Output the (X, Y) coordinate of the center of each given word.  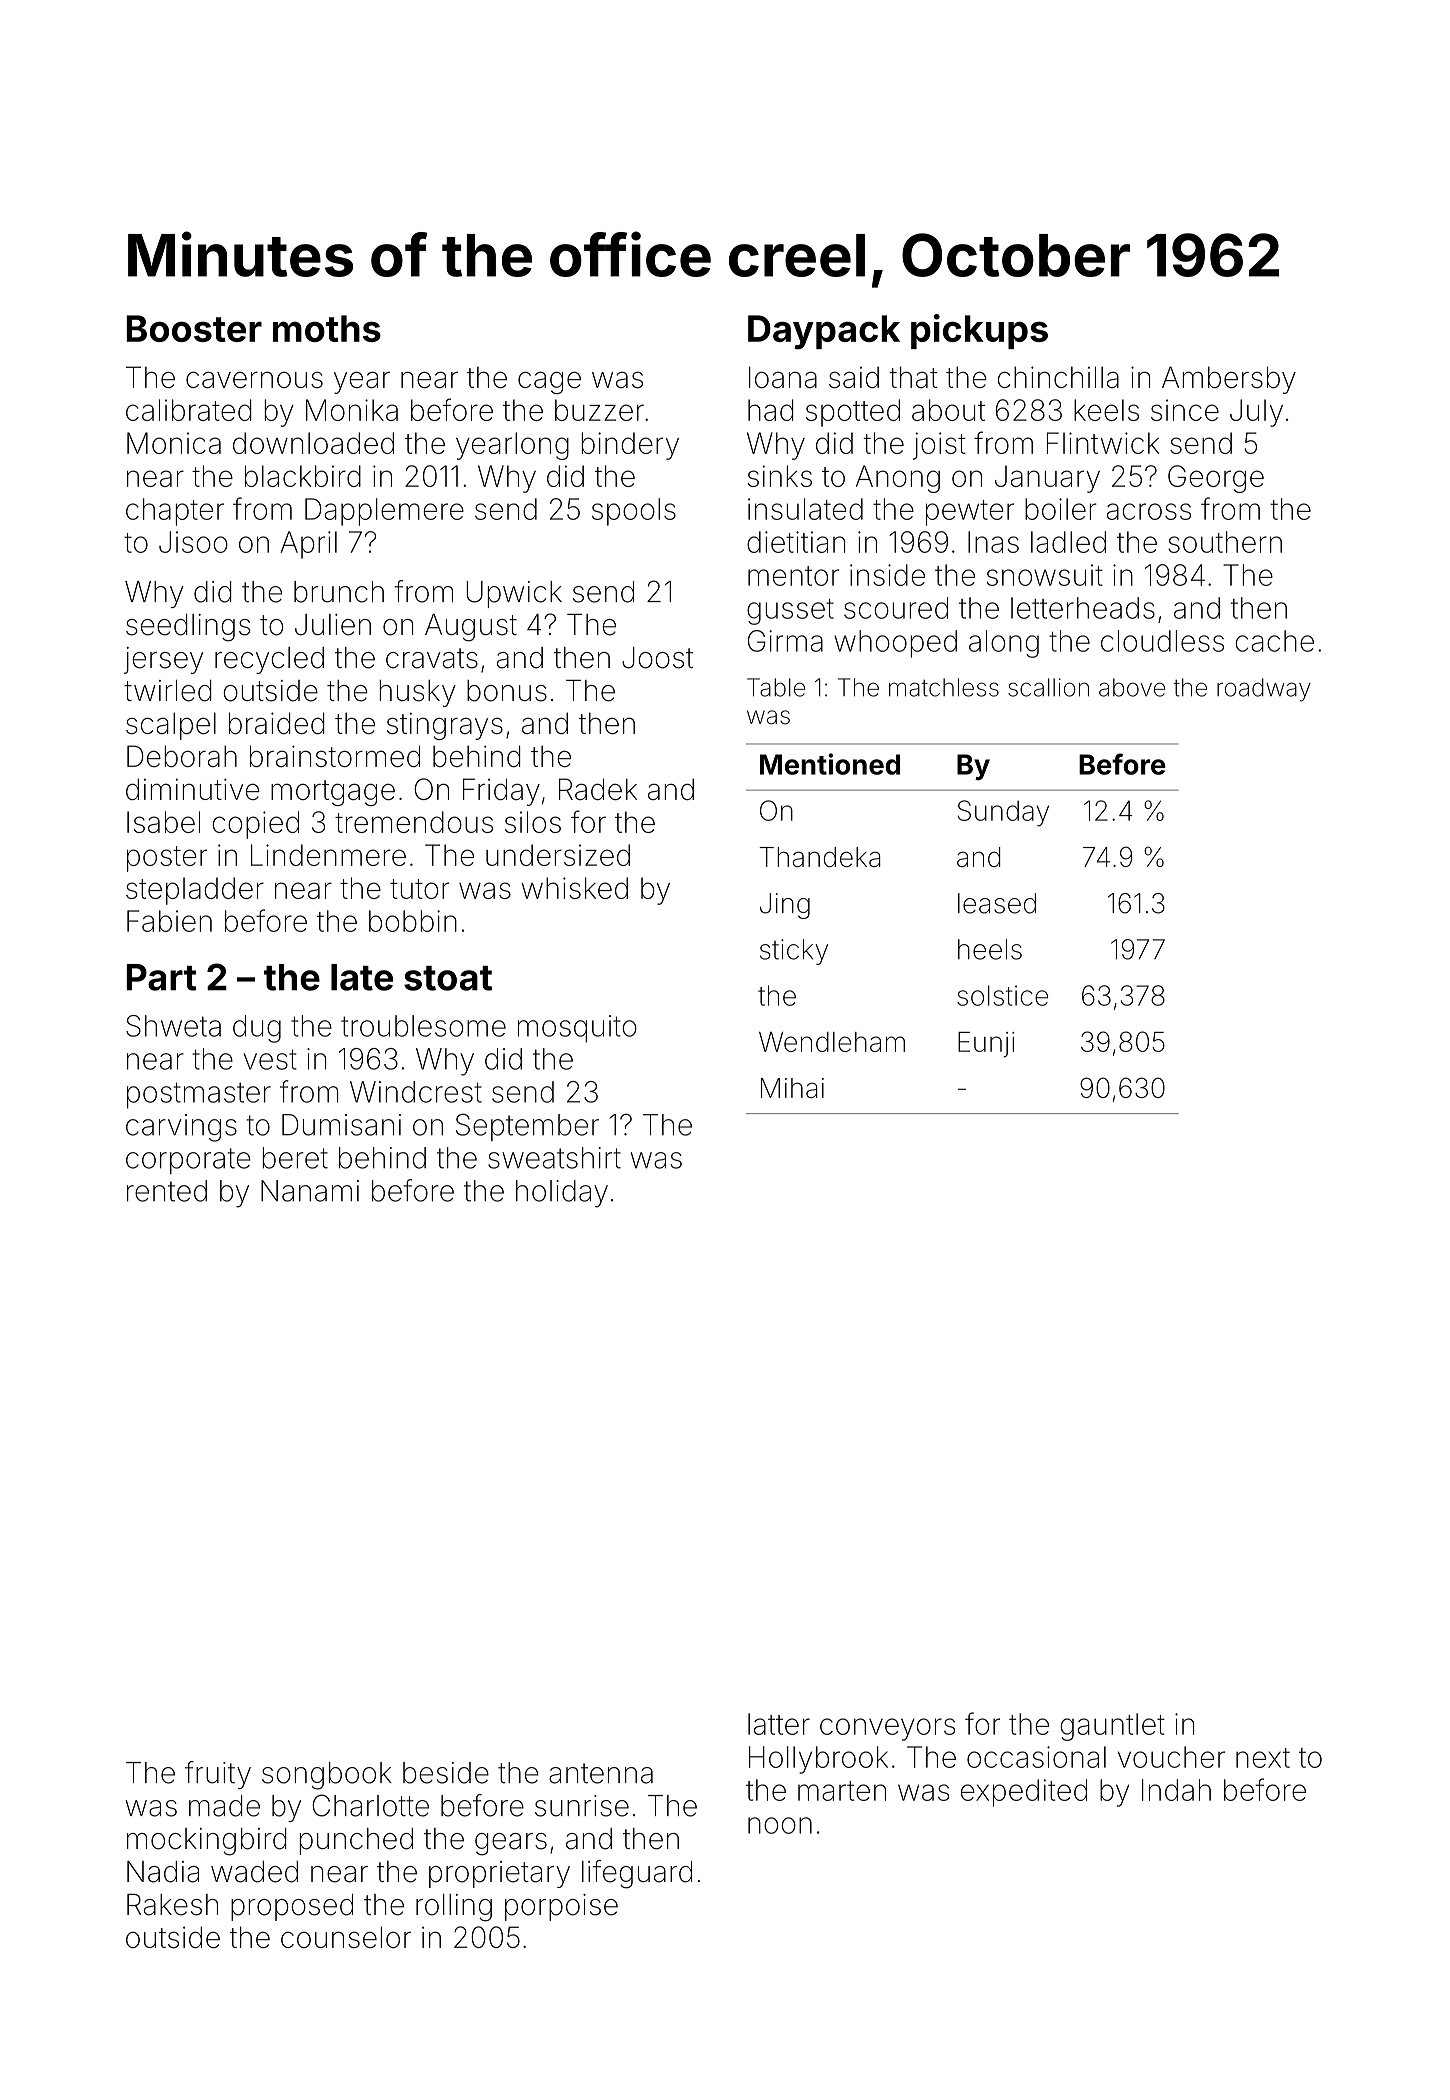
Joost (657, 658)
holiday (562, 1194)
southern (1225, 542)
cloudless (1162, 641)
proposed (292, 1907)
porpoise (561, 1907)
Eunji (986, 1045)
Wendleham (832, 1042)
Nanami (310, 1191)
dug (257, 1029)
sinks (780, 476)
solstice (1002, 995)
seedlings (188, 628)
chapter (175, 512)
